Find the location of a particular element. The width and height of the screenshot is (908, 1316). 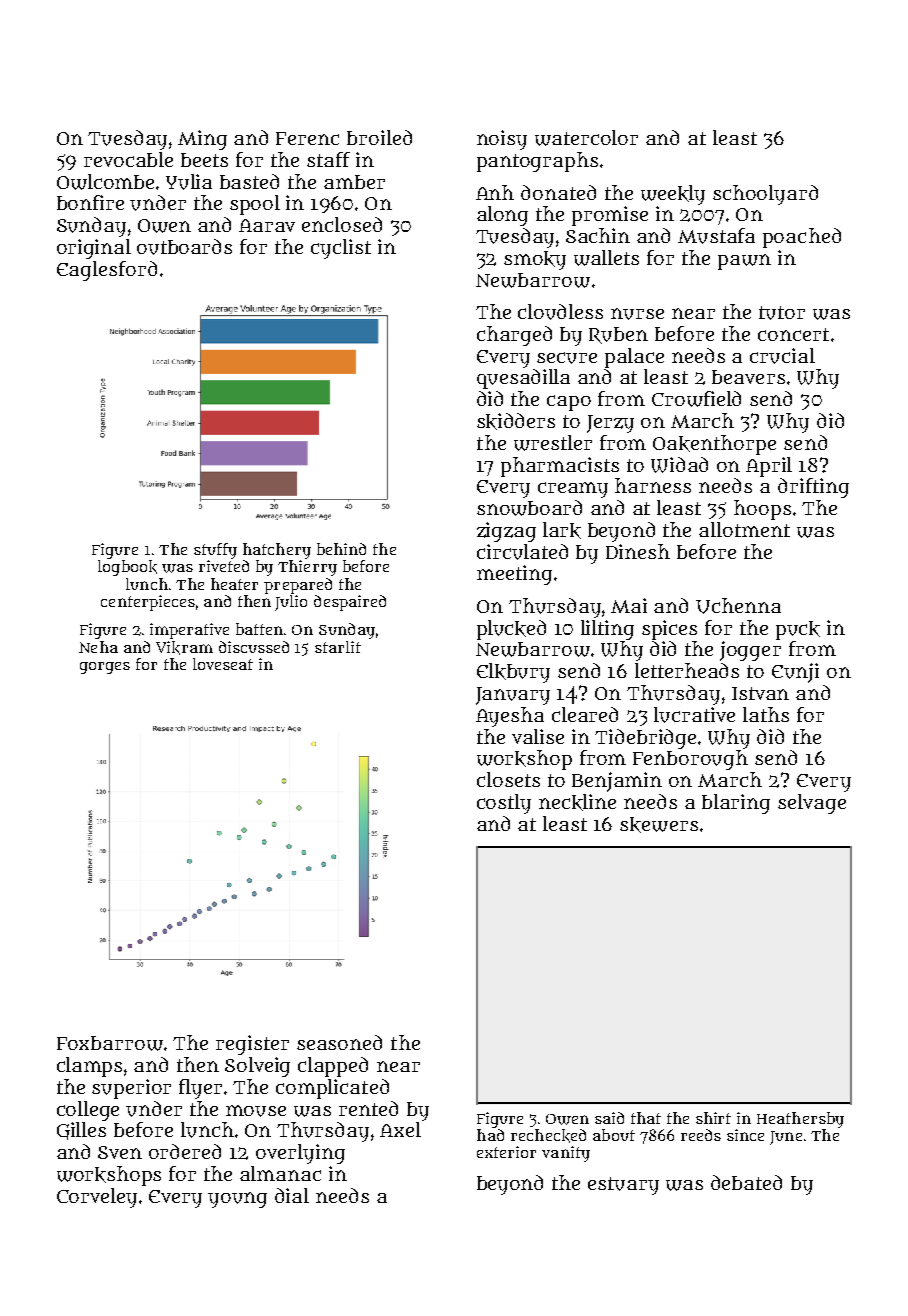

skewers is located at coordinates (659, 825).
